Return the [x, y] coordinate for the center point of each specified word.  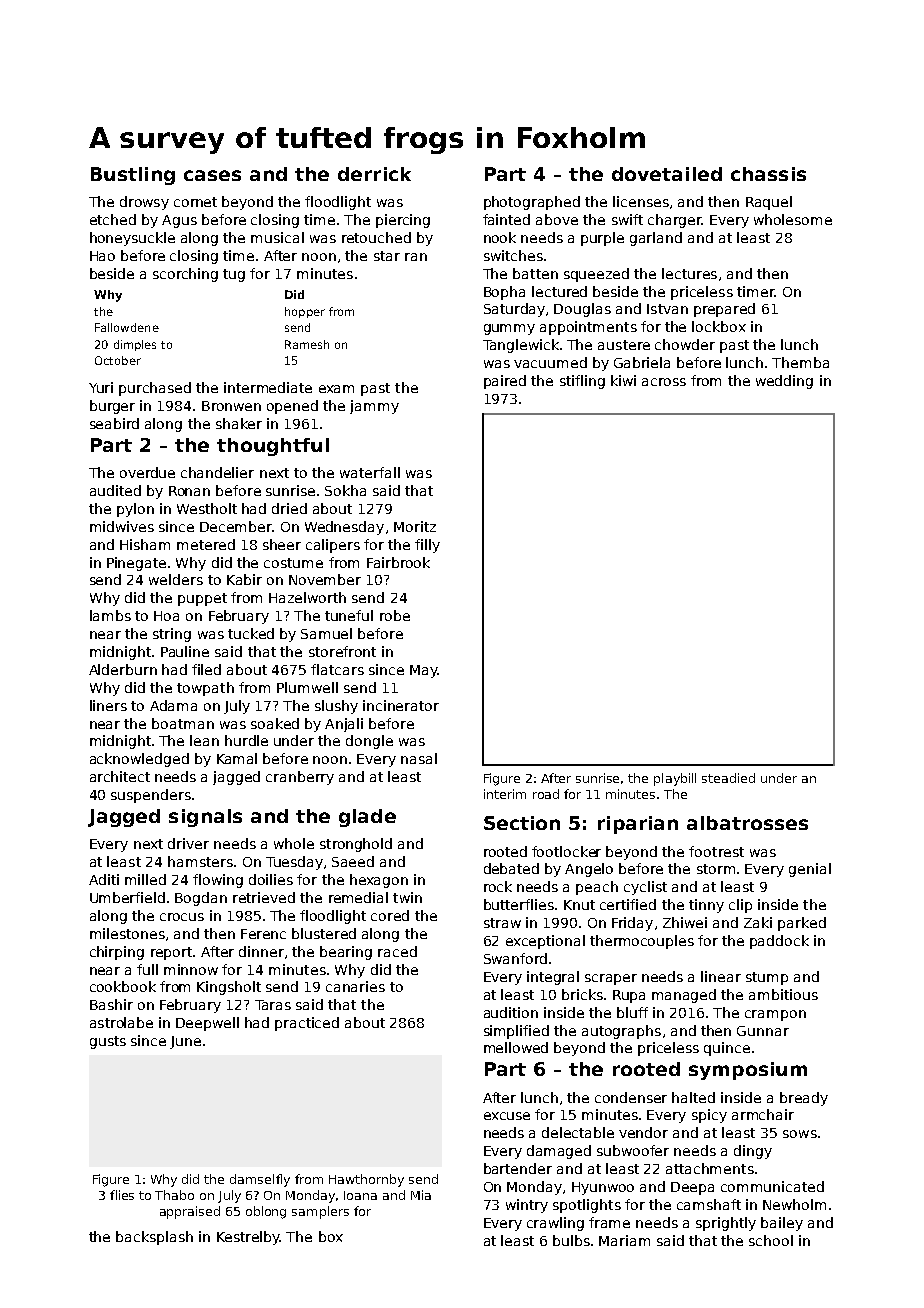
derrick [374, 174]
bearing [346, 953]
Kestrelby [248, 1238]
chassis [768, 174]
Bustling [133, 176]
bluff [632, 1012]
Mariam [624, 1240]
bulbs [571, 1240]
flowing [218, 881]
